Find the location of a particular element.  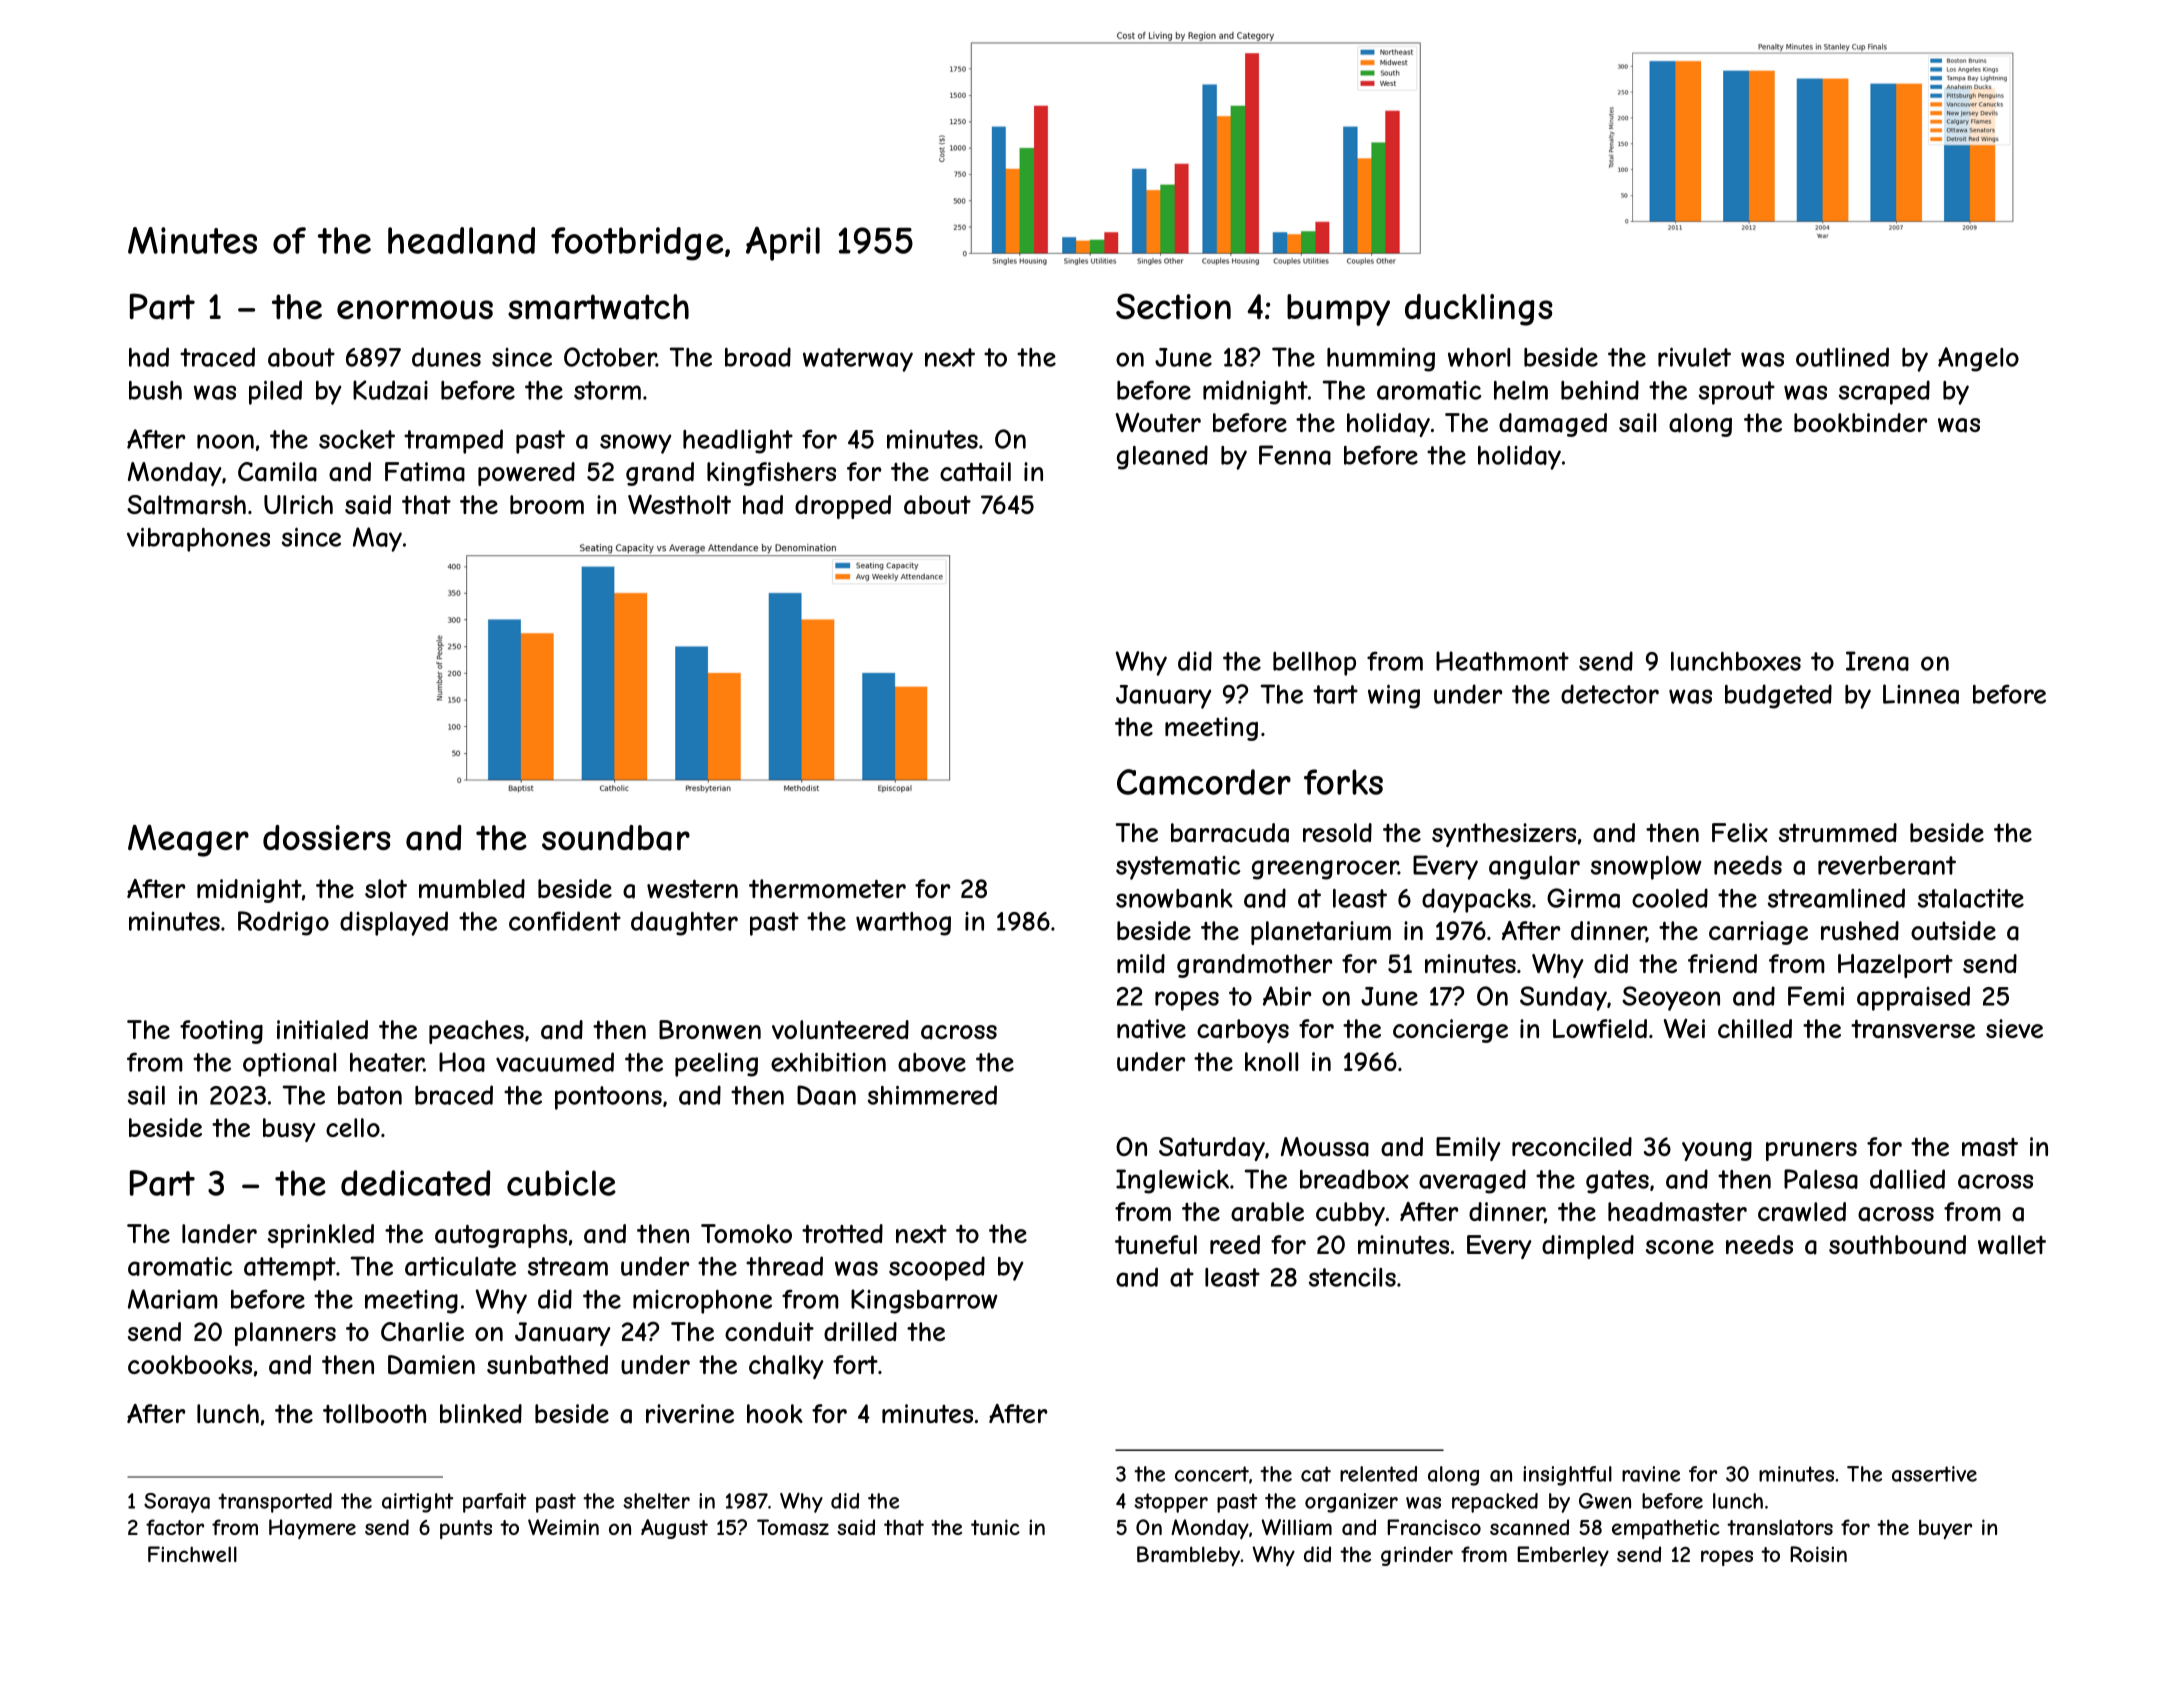

Camcorder is located at coordinates (1204, 782).
